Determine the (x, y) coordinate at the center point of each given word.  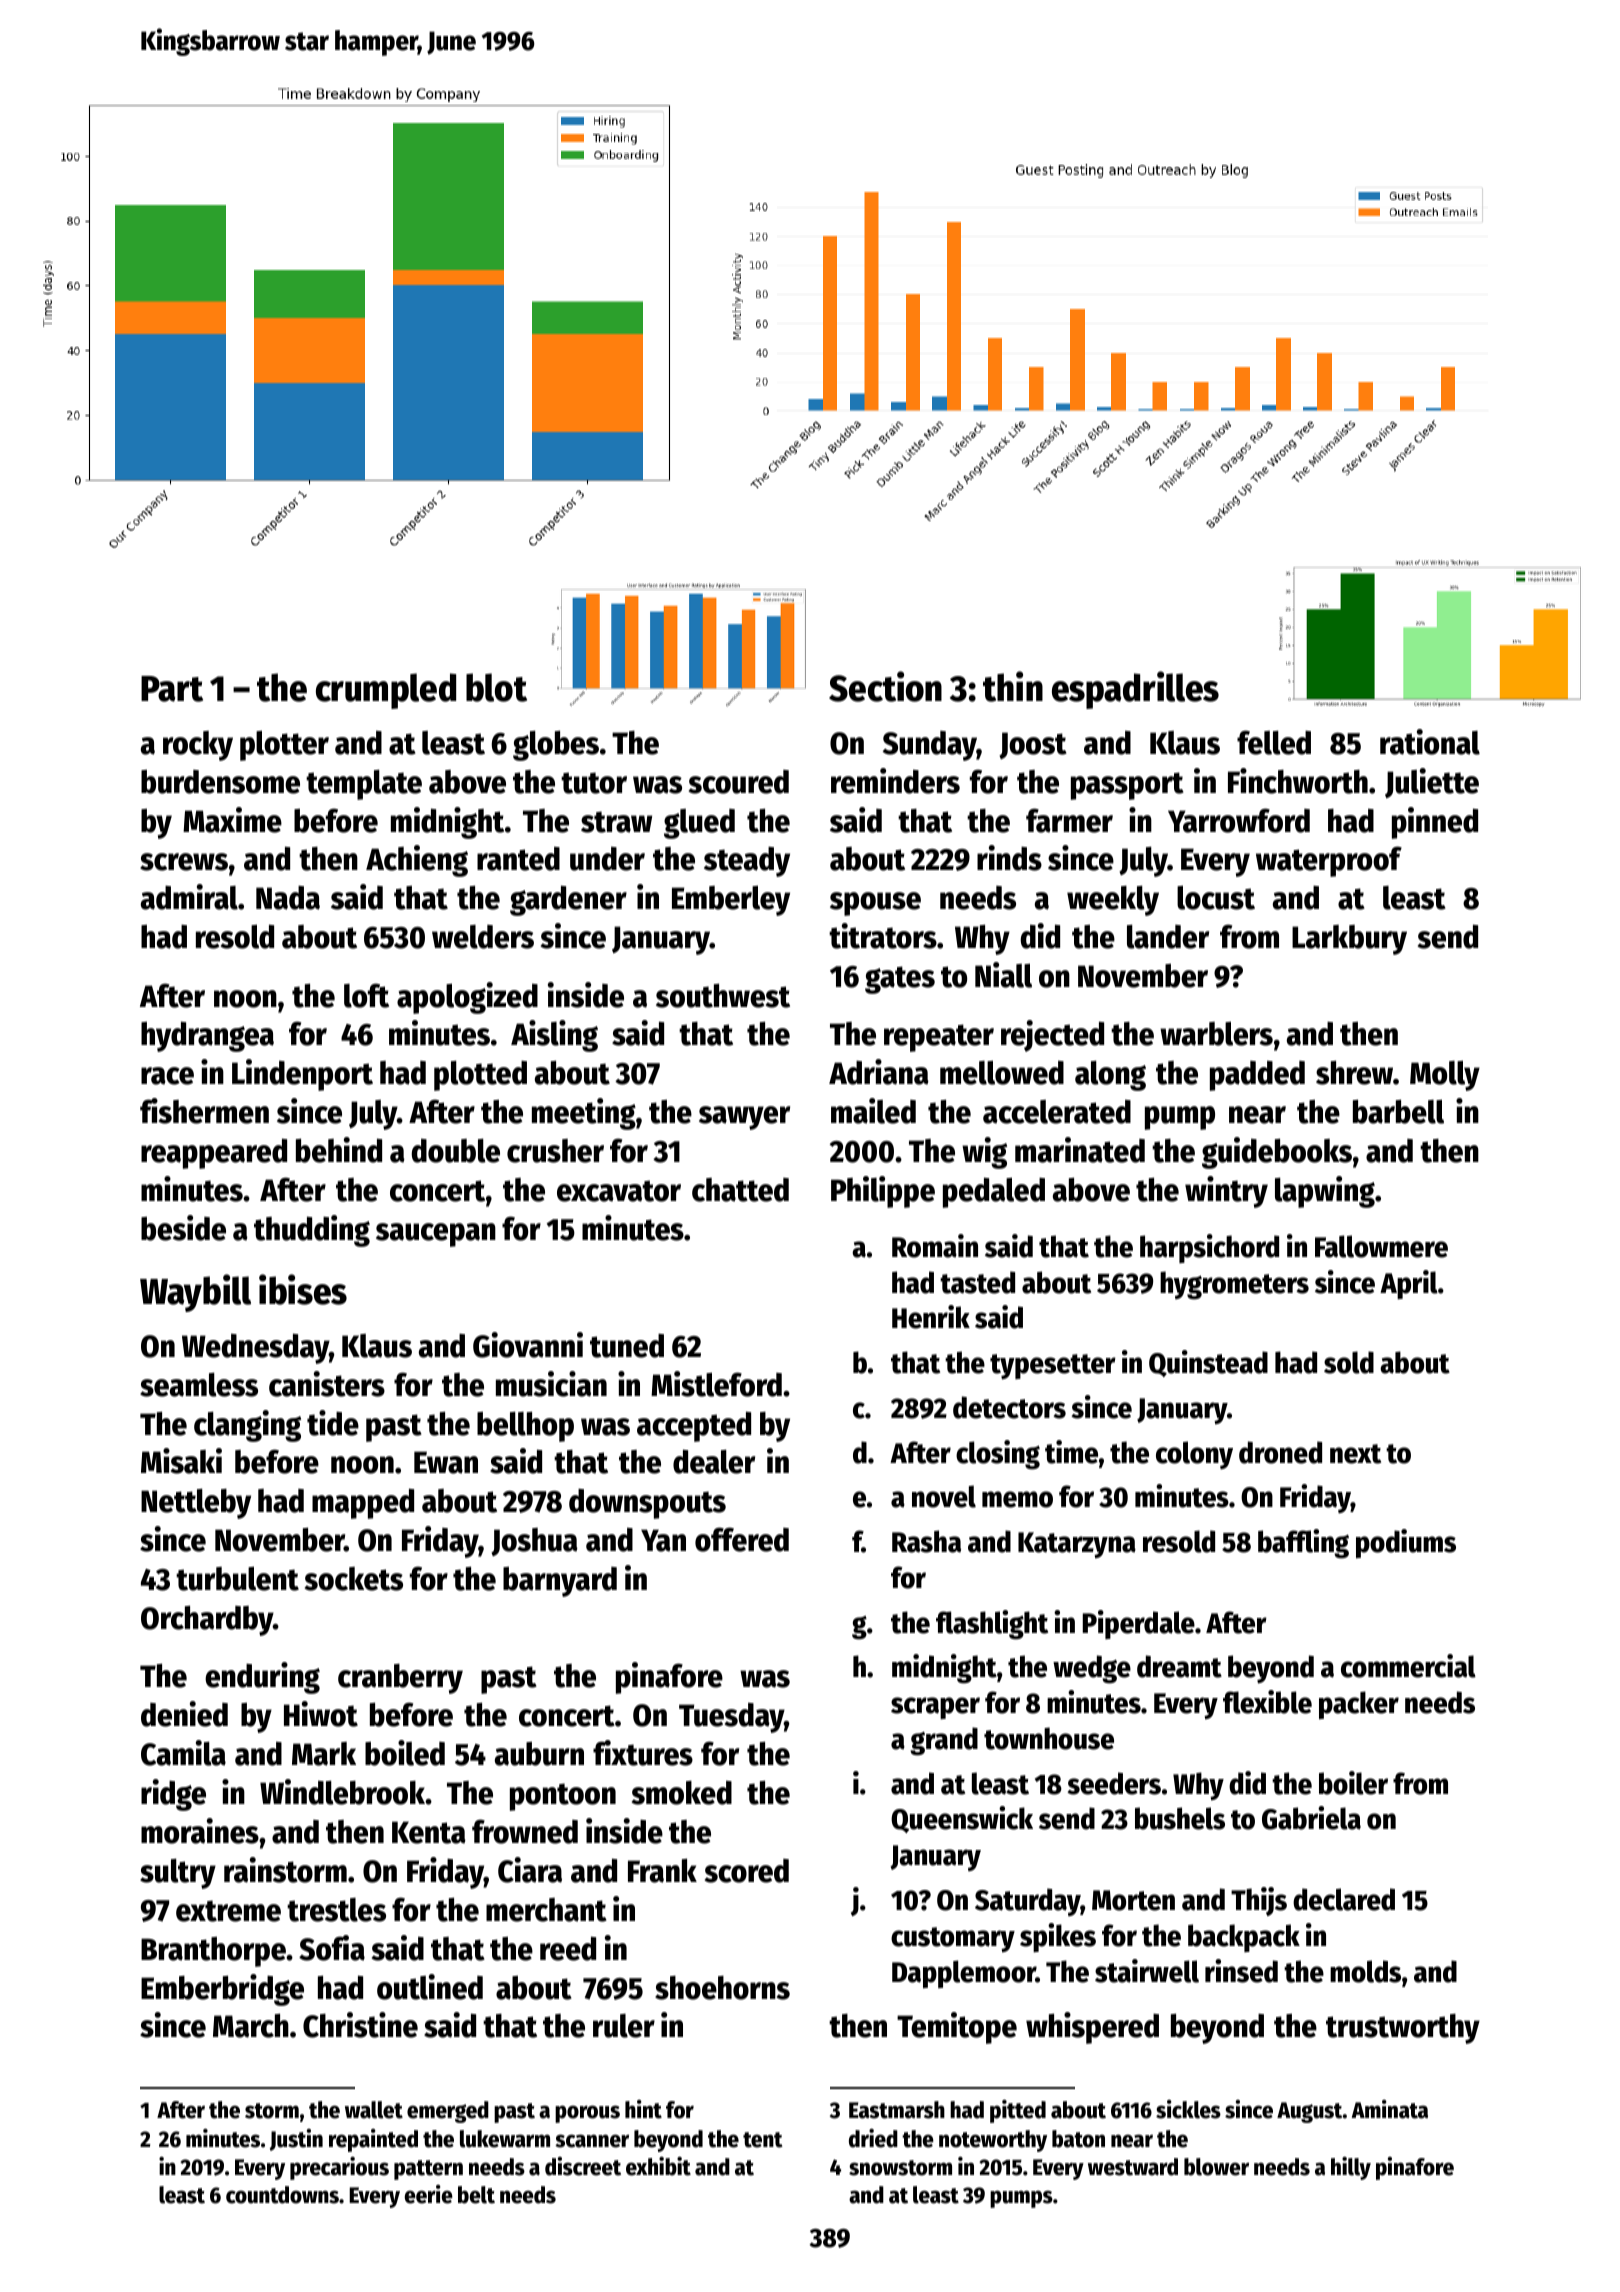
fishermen (204, 1111)
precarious (339, 2168)
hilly (1351, 2168)
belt (476, 2195)
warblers (1216, 1033)
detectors (1009, 1407)
